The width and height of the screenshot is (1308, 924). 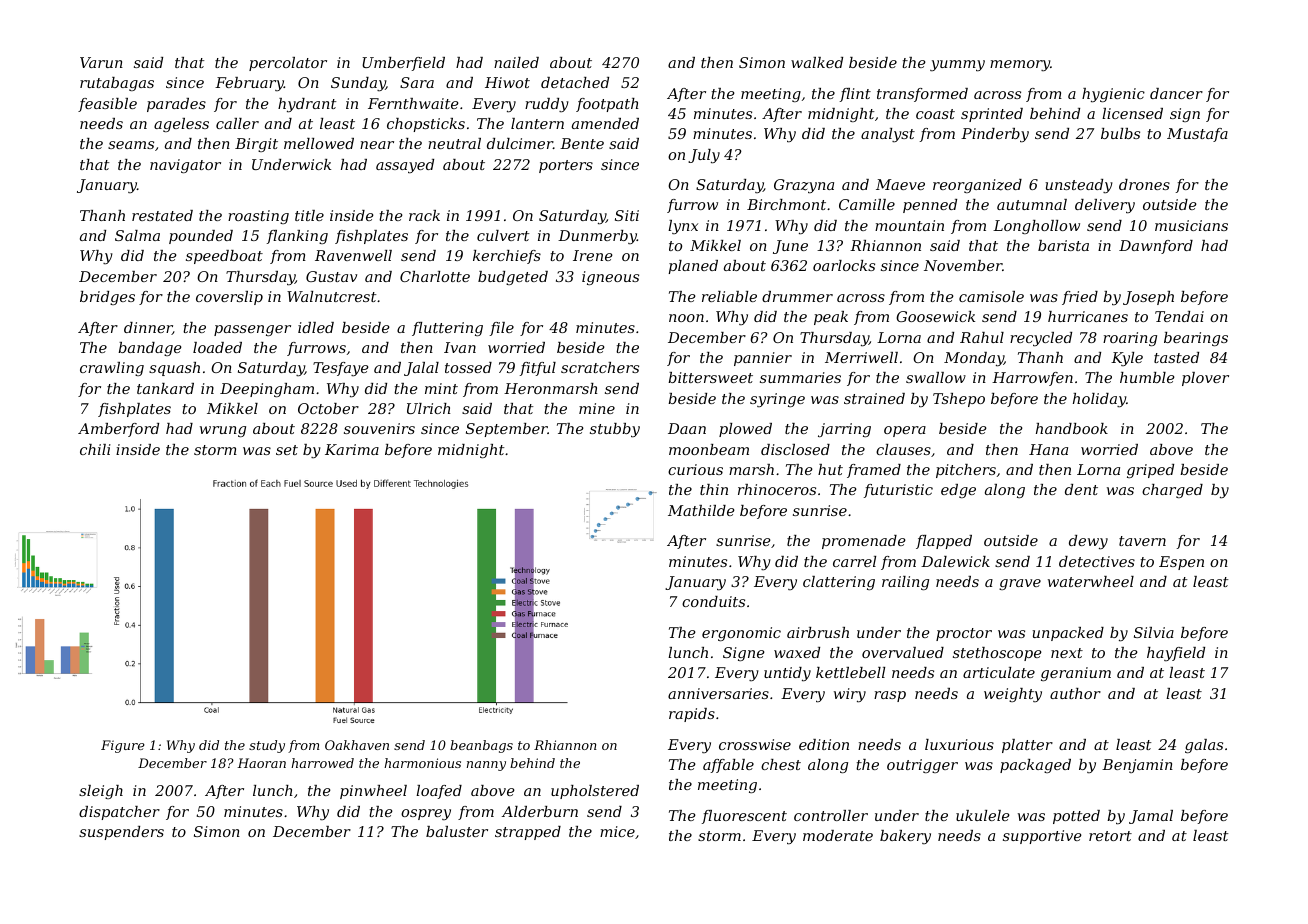 I want to click on swallow, so click(x=936, y=377).
